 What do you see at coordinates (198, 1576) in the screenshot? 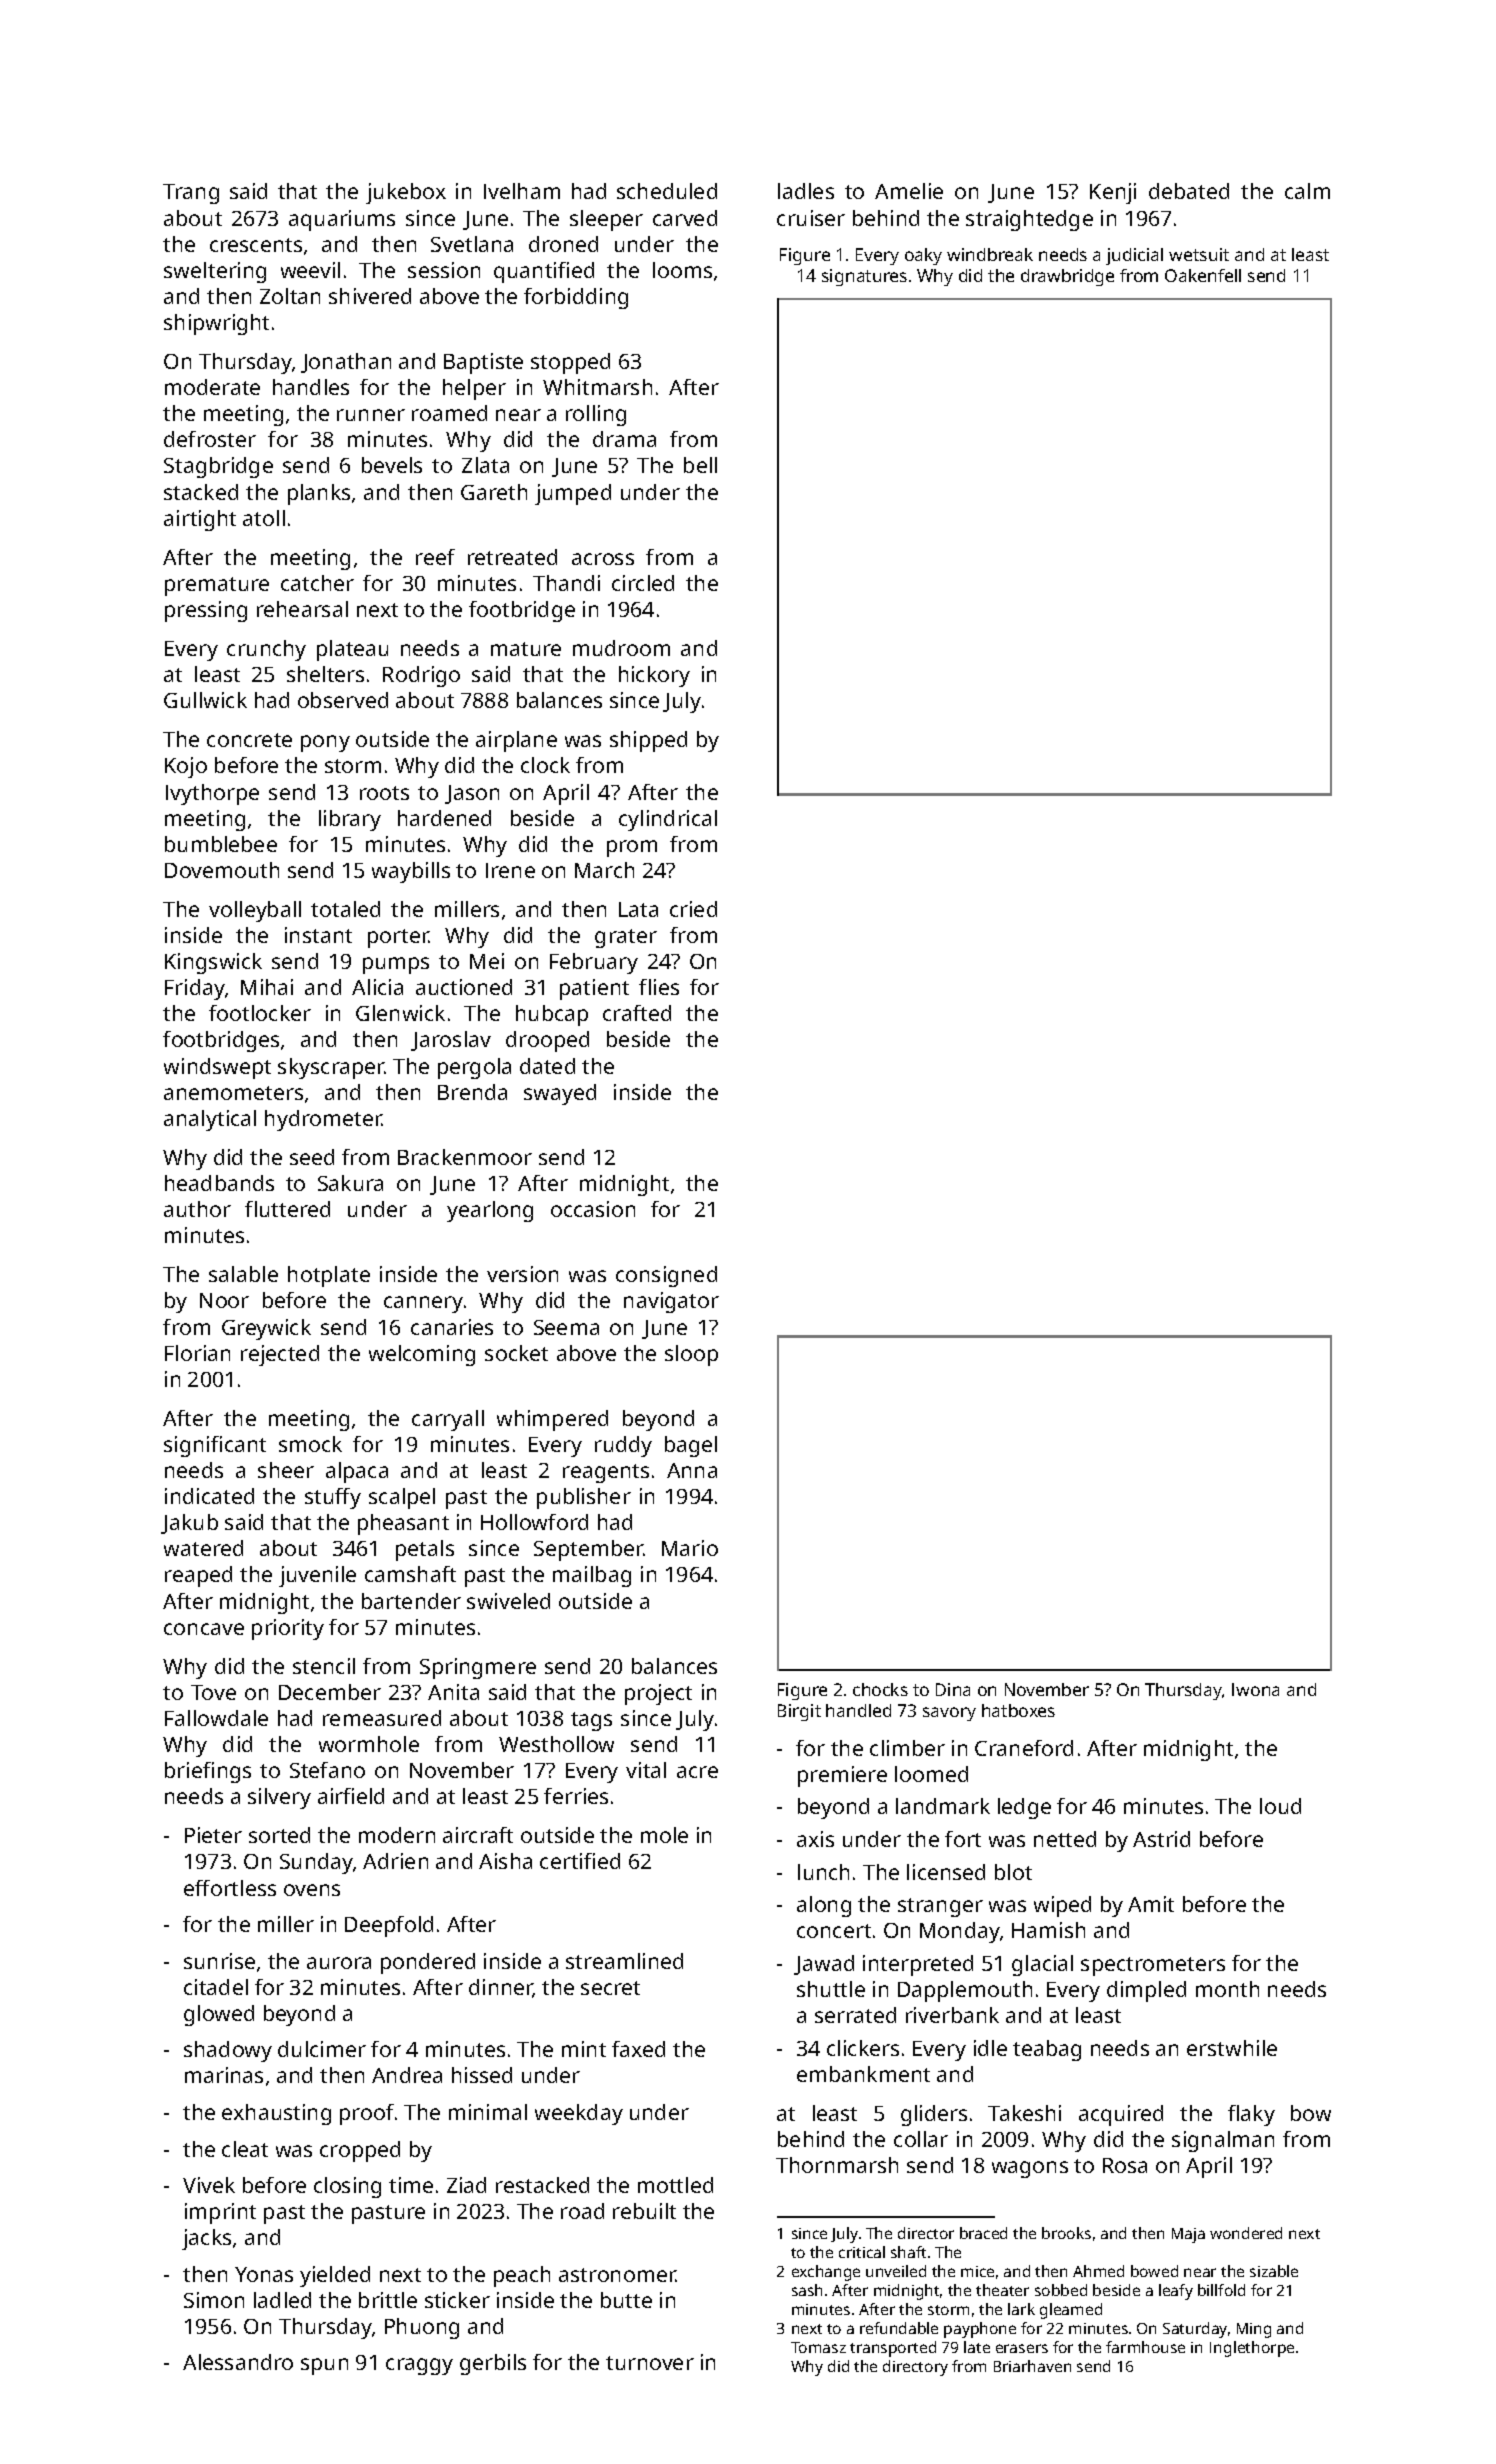
I see `reaped` at bounding box center [198, 1576].
